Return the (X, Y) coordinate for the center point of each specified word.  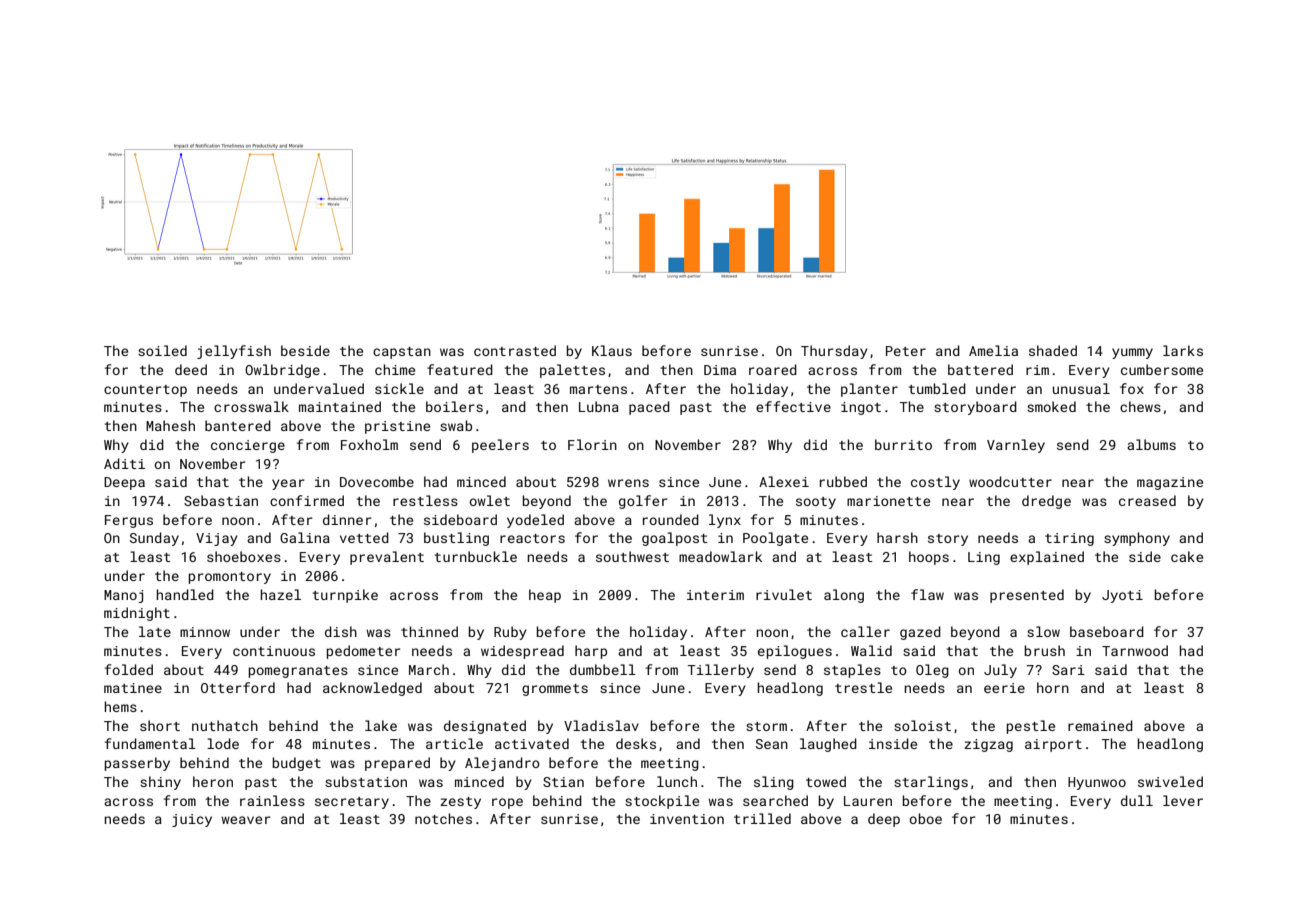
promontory (230, 578)
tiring (1069, 539)
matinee (133, 688)
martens (598, 389)
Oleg (932, 671)
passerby (137, 764)
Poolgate (775, 539)
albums (1151, 444)
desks (636, 743)
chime (395, 369)
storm (766, 726)
